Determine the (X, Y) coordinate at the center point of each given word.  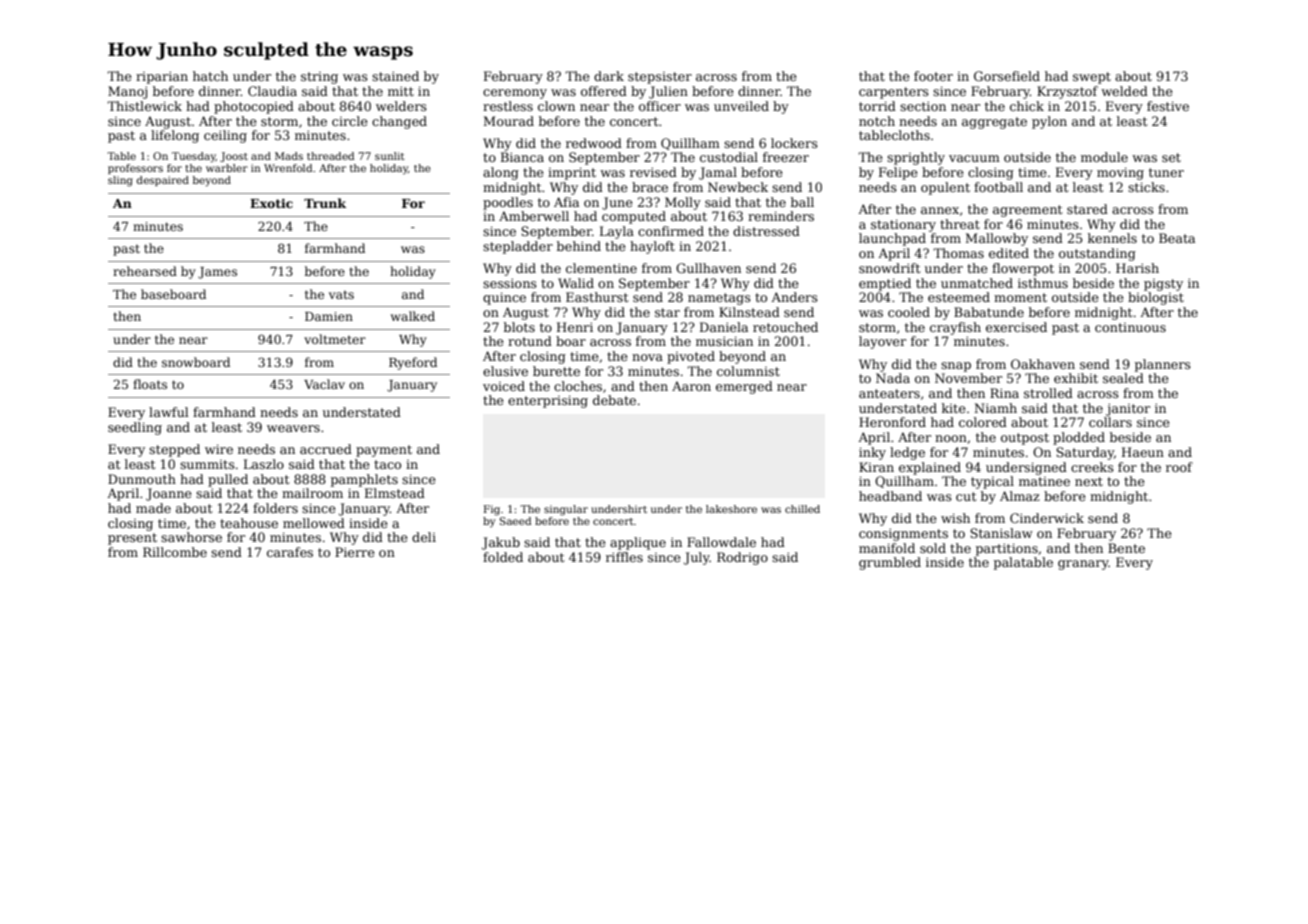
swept (1092, 78)
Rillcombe (175, 552)
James (217, 273)
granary (1083, 565)
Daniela (724, 327)
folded (503, 557)
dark (609, 76)
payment (384, 451)
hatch (210, 76)
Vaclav (324, 384)
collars (1110, 422)
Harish (1137, 268)
